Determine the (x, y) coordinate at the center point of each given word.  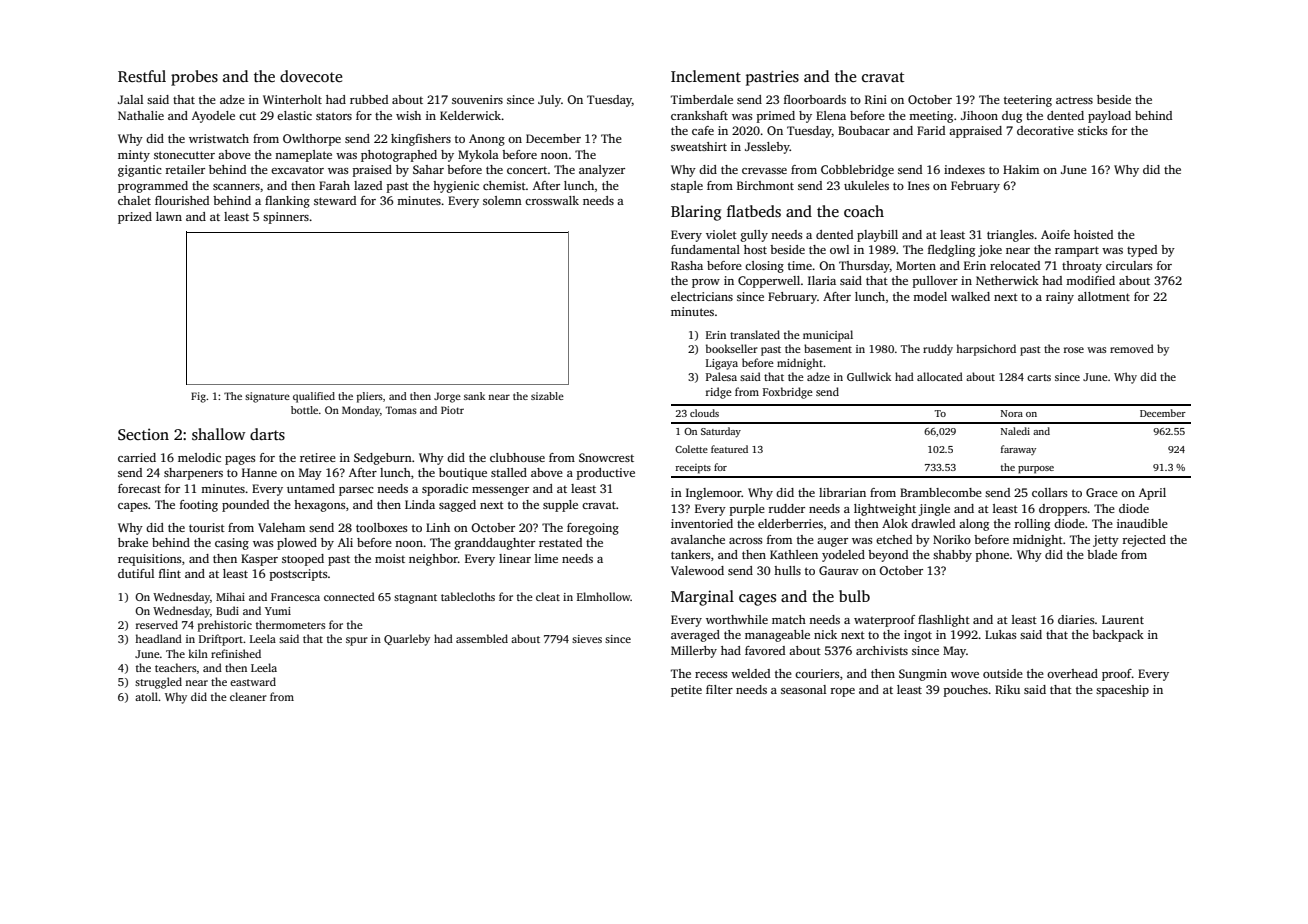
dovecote (311, 76)
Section (143, 434)
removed (1132, 348)
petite (686, 691)
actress (1074, 100)
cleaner (248, 696)
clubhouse (517, 457)
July (549, 101)
